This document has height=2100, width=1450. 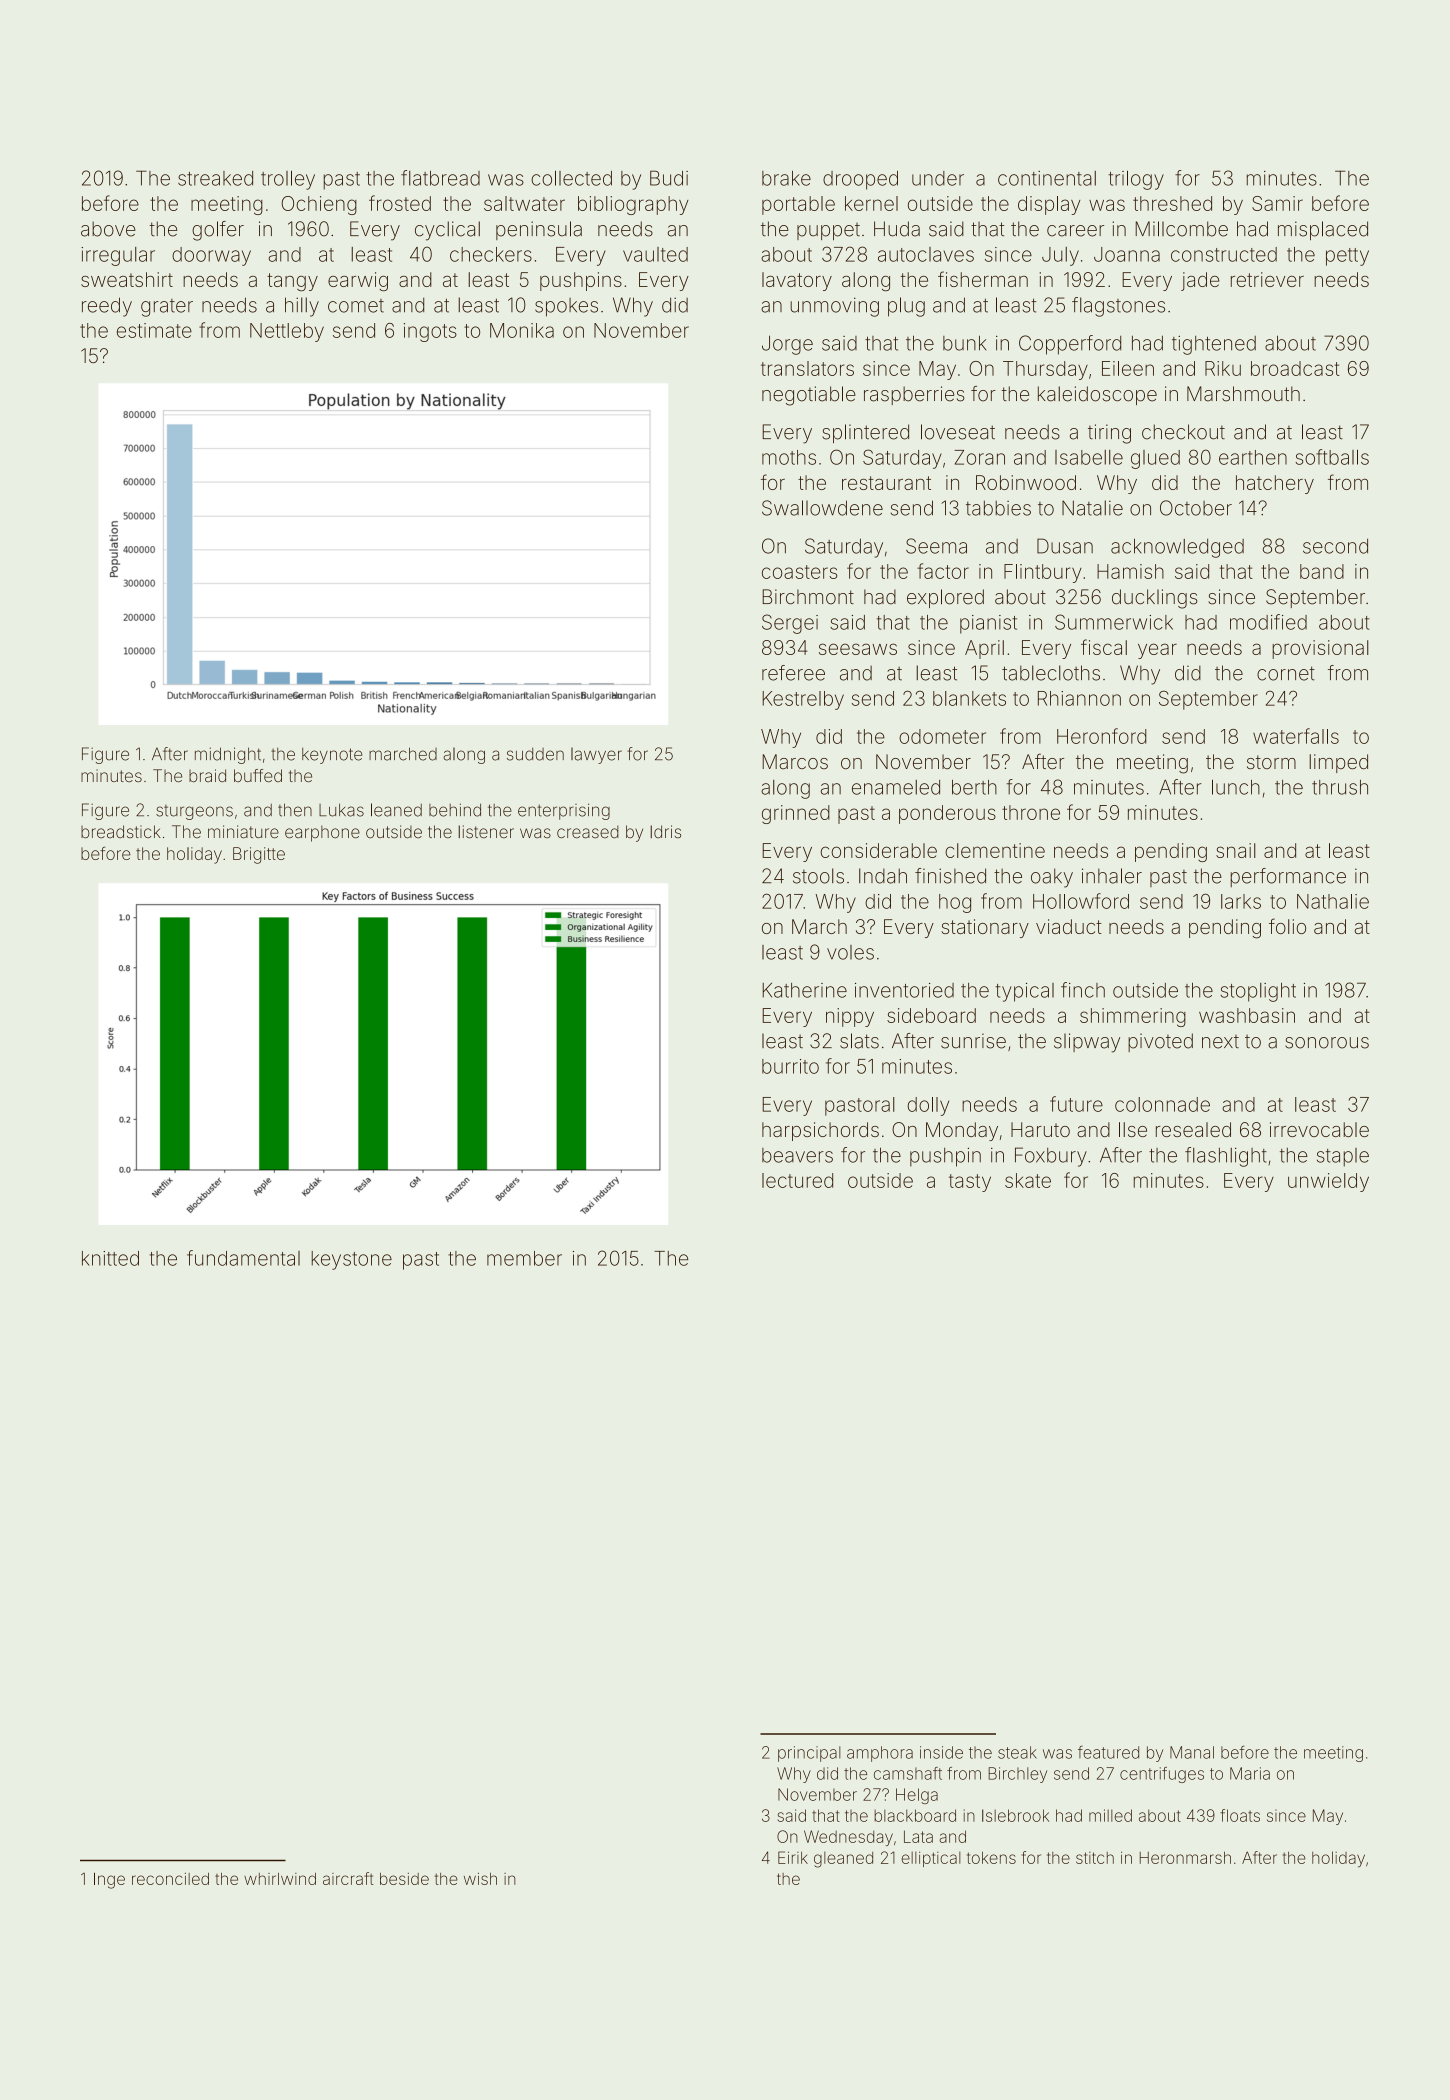 I want to click on Brigitte, so click(x=259, y=855).
